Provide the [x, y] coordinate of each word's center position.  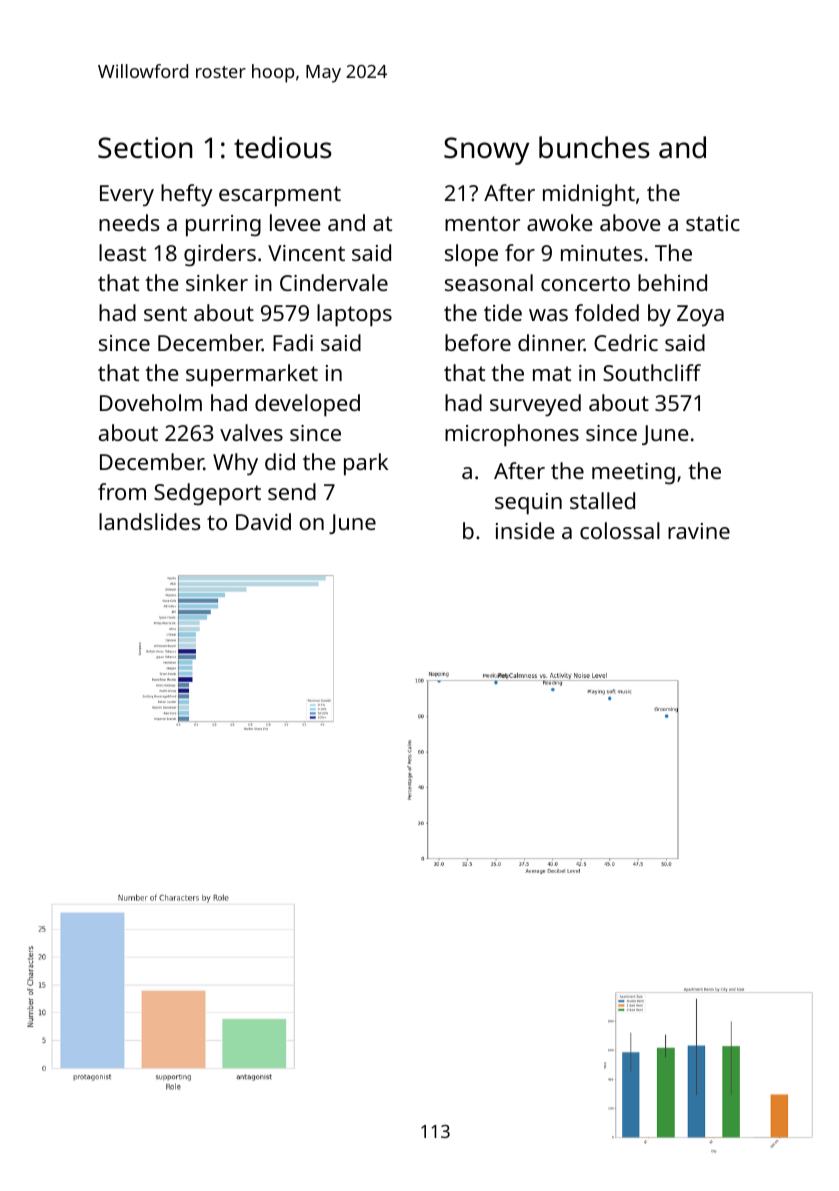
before [478, 342]
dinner [551, 342]
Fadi [293, 342]
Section [145, 148]
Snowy [486, 151]
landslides [150, 521]
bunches [594, 147]
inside [525, 530]
